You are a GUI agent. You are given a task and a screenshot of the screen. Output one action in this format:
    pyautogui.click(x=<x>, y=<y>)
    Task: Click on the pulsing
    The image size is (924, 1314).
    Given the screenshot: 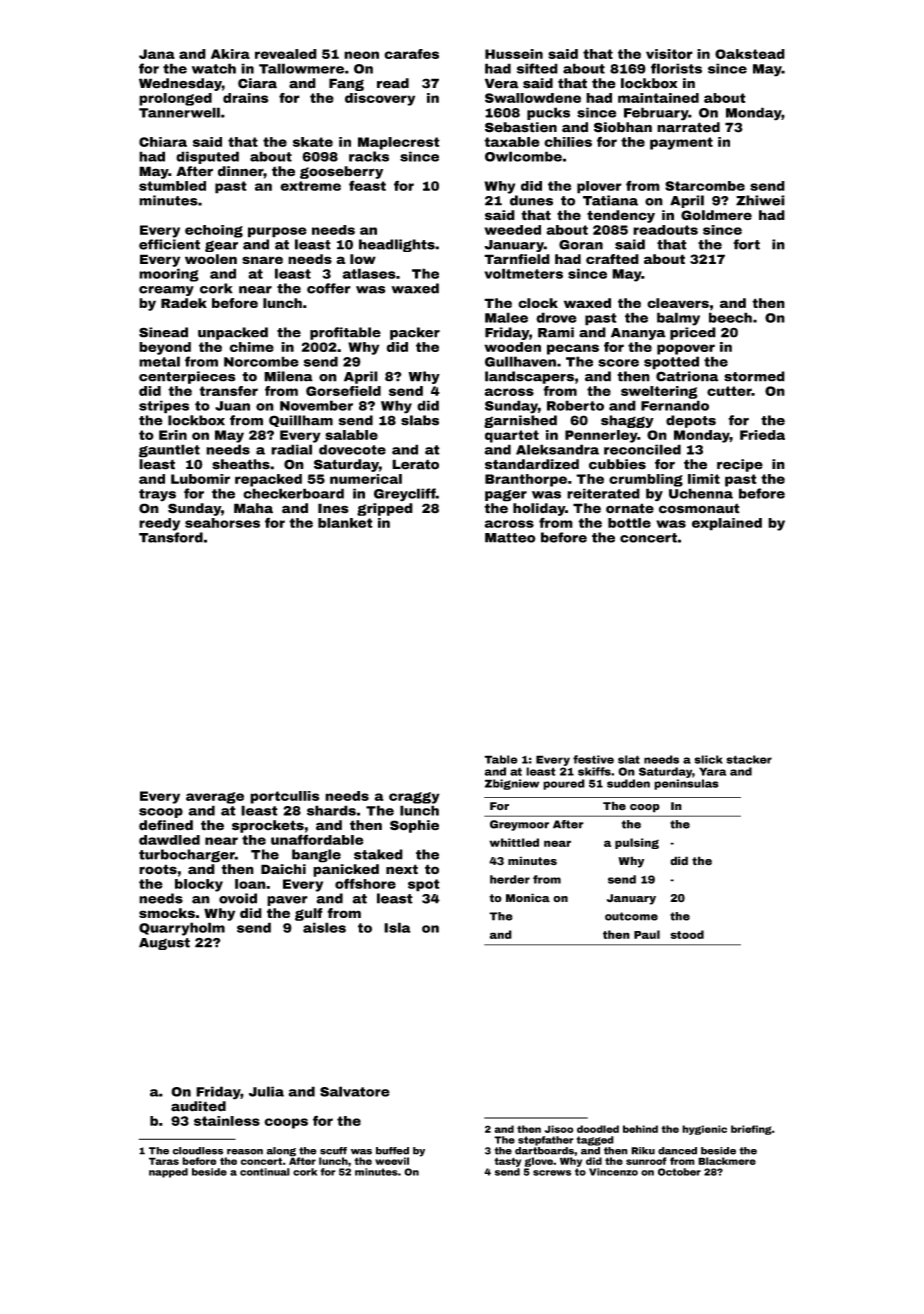 What is the action you would take?
    pyautogui.click(x=637, y=843)
